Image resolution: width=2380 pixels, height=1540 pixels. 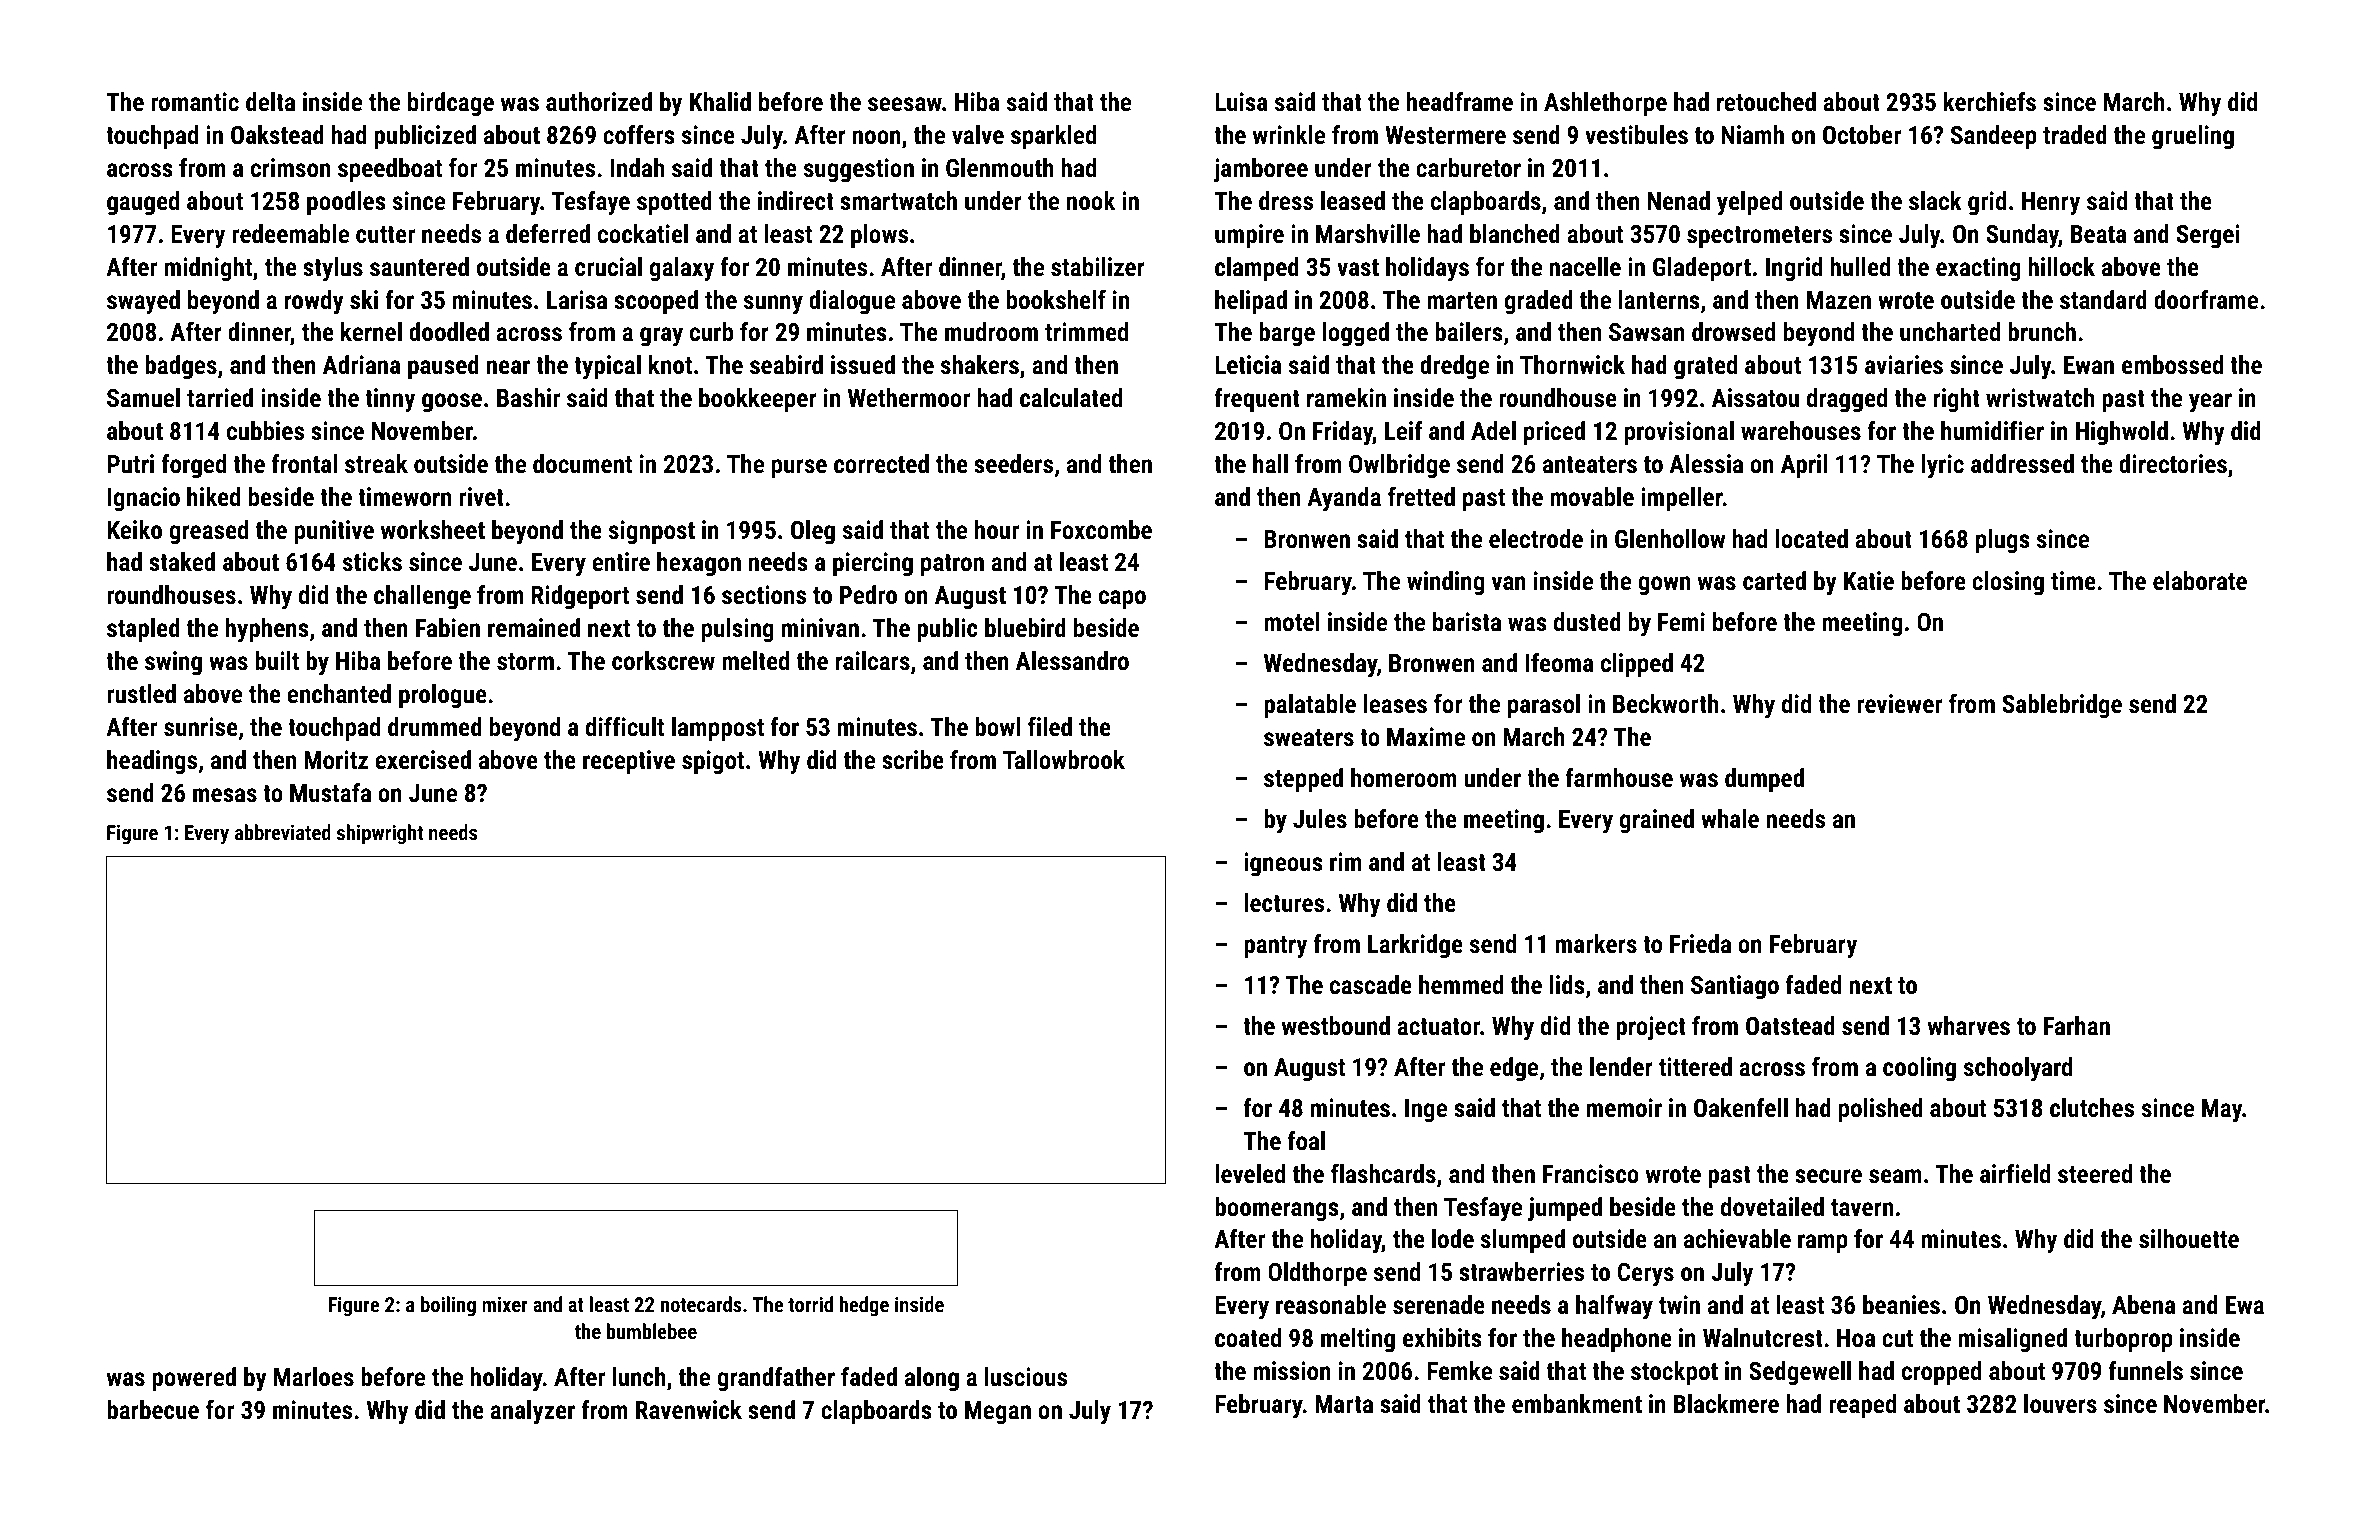 What do you see at coordinates (1336, 1025) in the image?
I see `westbound` at bounding box center [1336, 1025].
